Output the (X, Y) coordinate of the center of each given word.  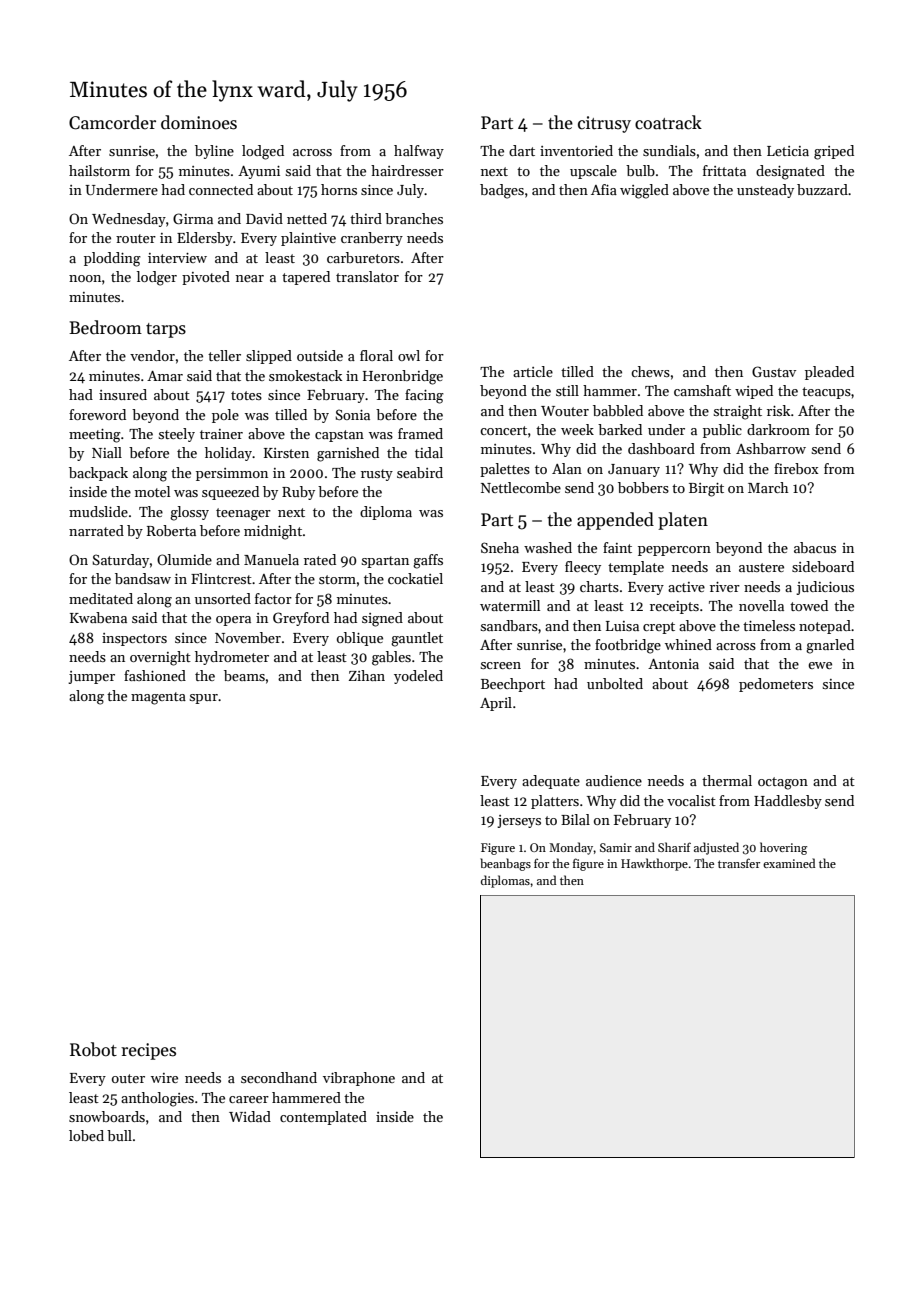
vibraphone (359, 1079)
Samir (616, 847)
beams (244, 675)
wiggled (644, 191)
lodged (263, 152)
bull (119, 1135)
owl (409, 355)
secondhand (279, 1077)
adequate (551, 782)
